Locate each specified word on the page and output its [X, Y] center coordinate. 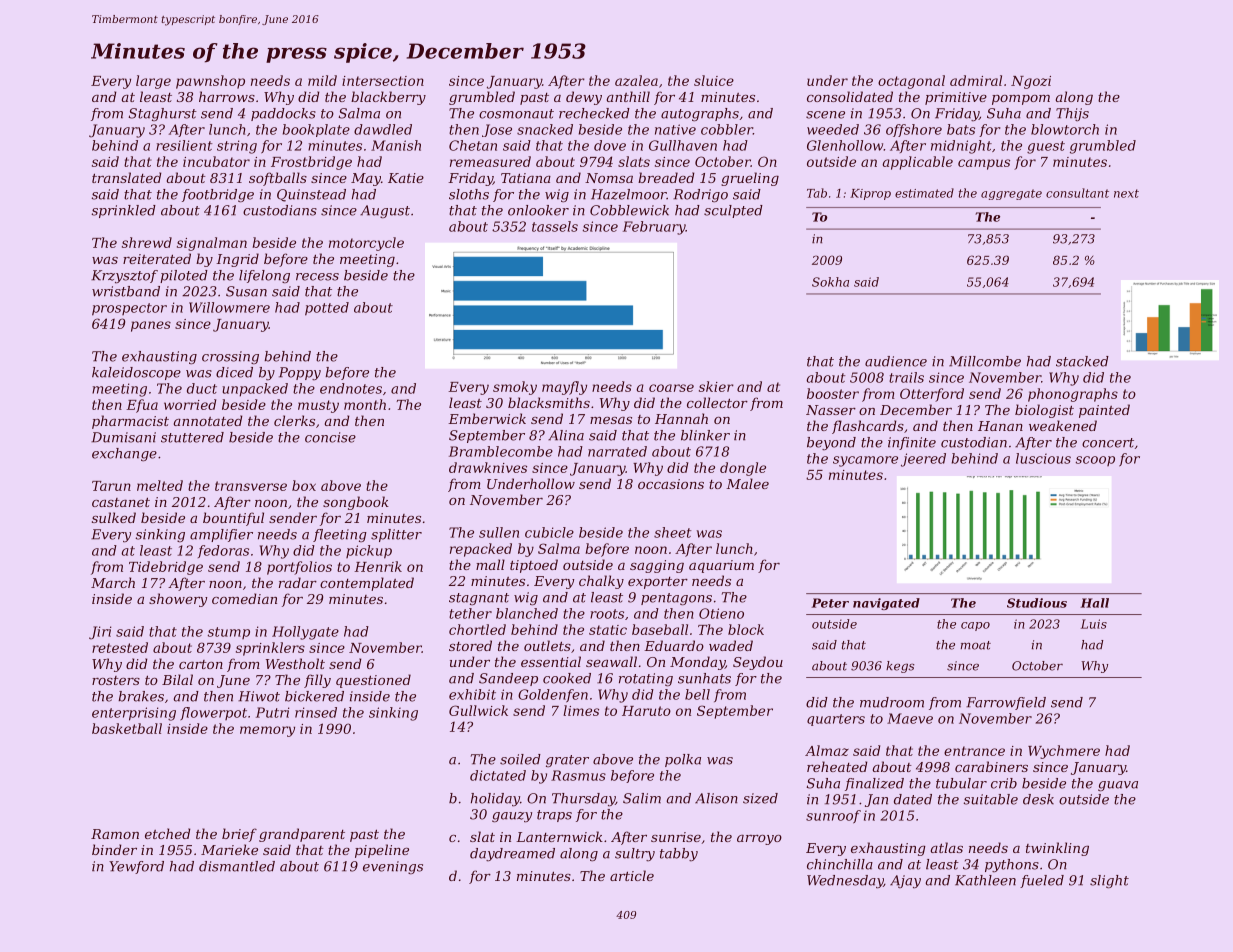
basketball [127, 728]
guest [1046, 147]
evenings [393, 867]
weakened [1063, 425]
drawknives [488, 467]
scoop [1095, 461]
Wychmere [1064, 752]
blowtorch [1065, 129]
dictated [498, 775]
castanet [121, 502]
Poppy [300, 374]
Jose [497, 130]
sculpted [733, 211]
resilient [184, 145]
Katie [406, 178]
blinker [705, 435]
